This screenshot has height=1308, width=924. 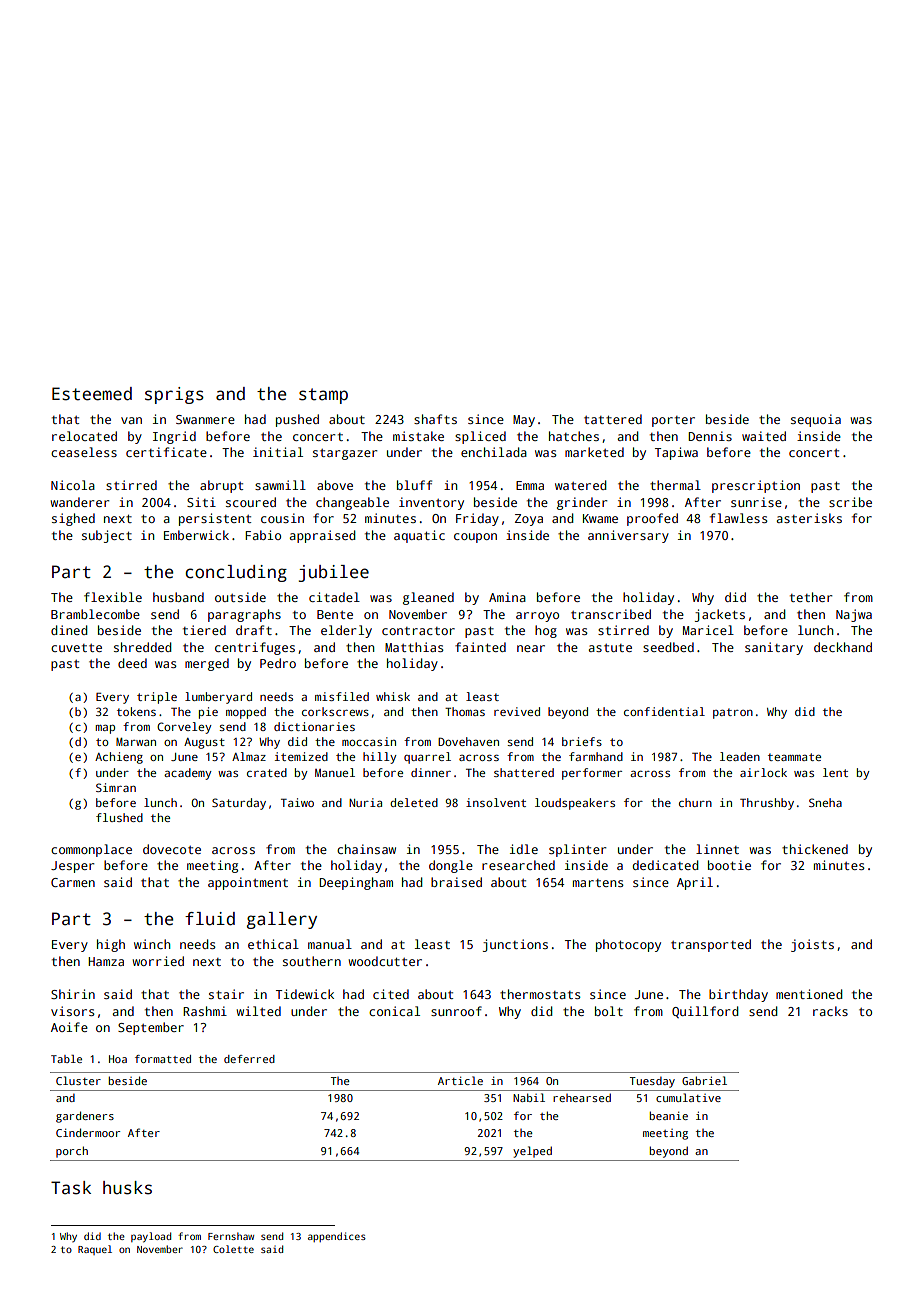 I want to click on astute, so click(x=610, y=648).
